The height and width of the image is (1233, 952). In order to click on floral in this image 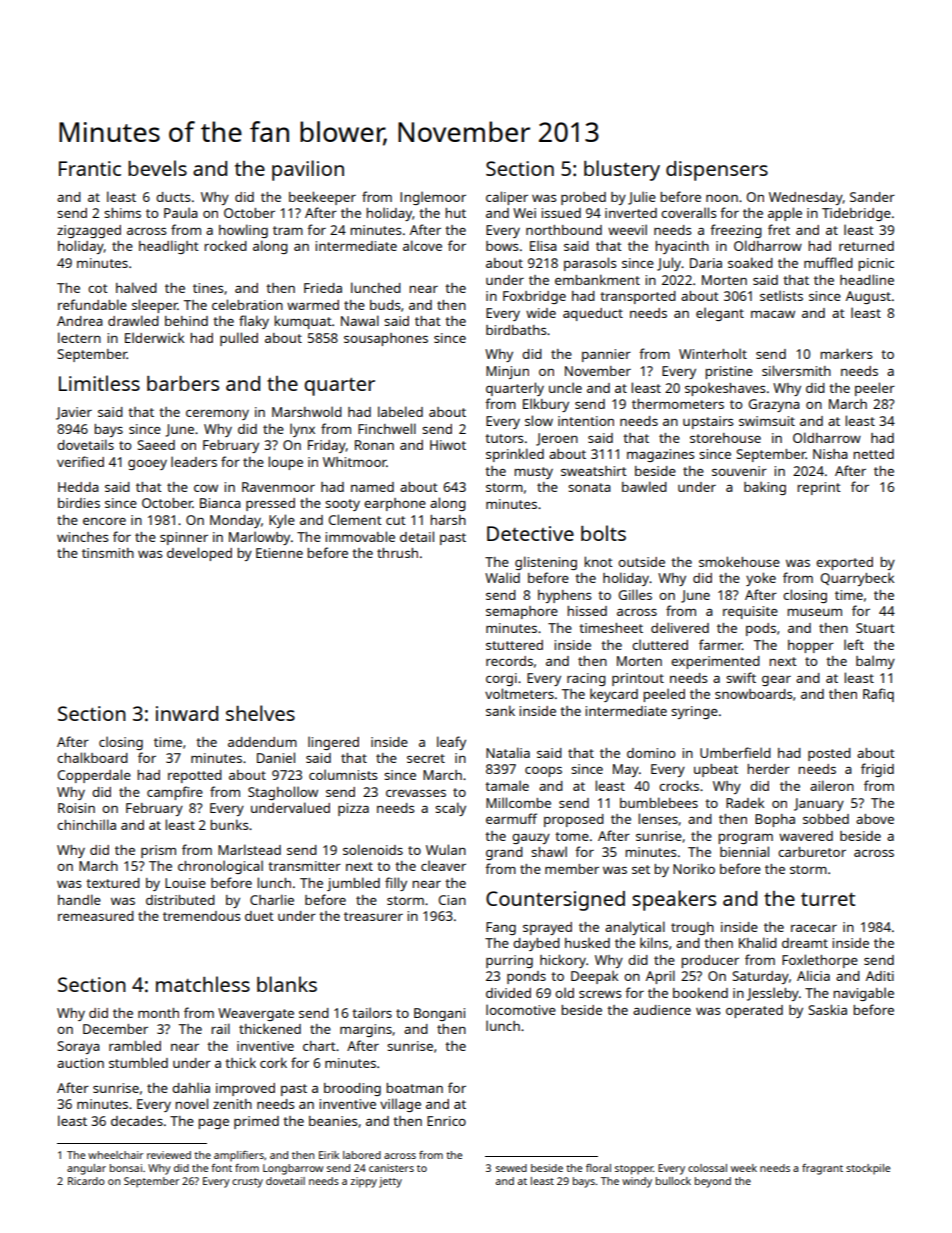, I will do `click(598, 1168)`.
